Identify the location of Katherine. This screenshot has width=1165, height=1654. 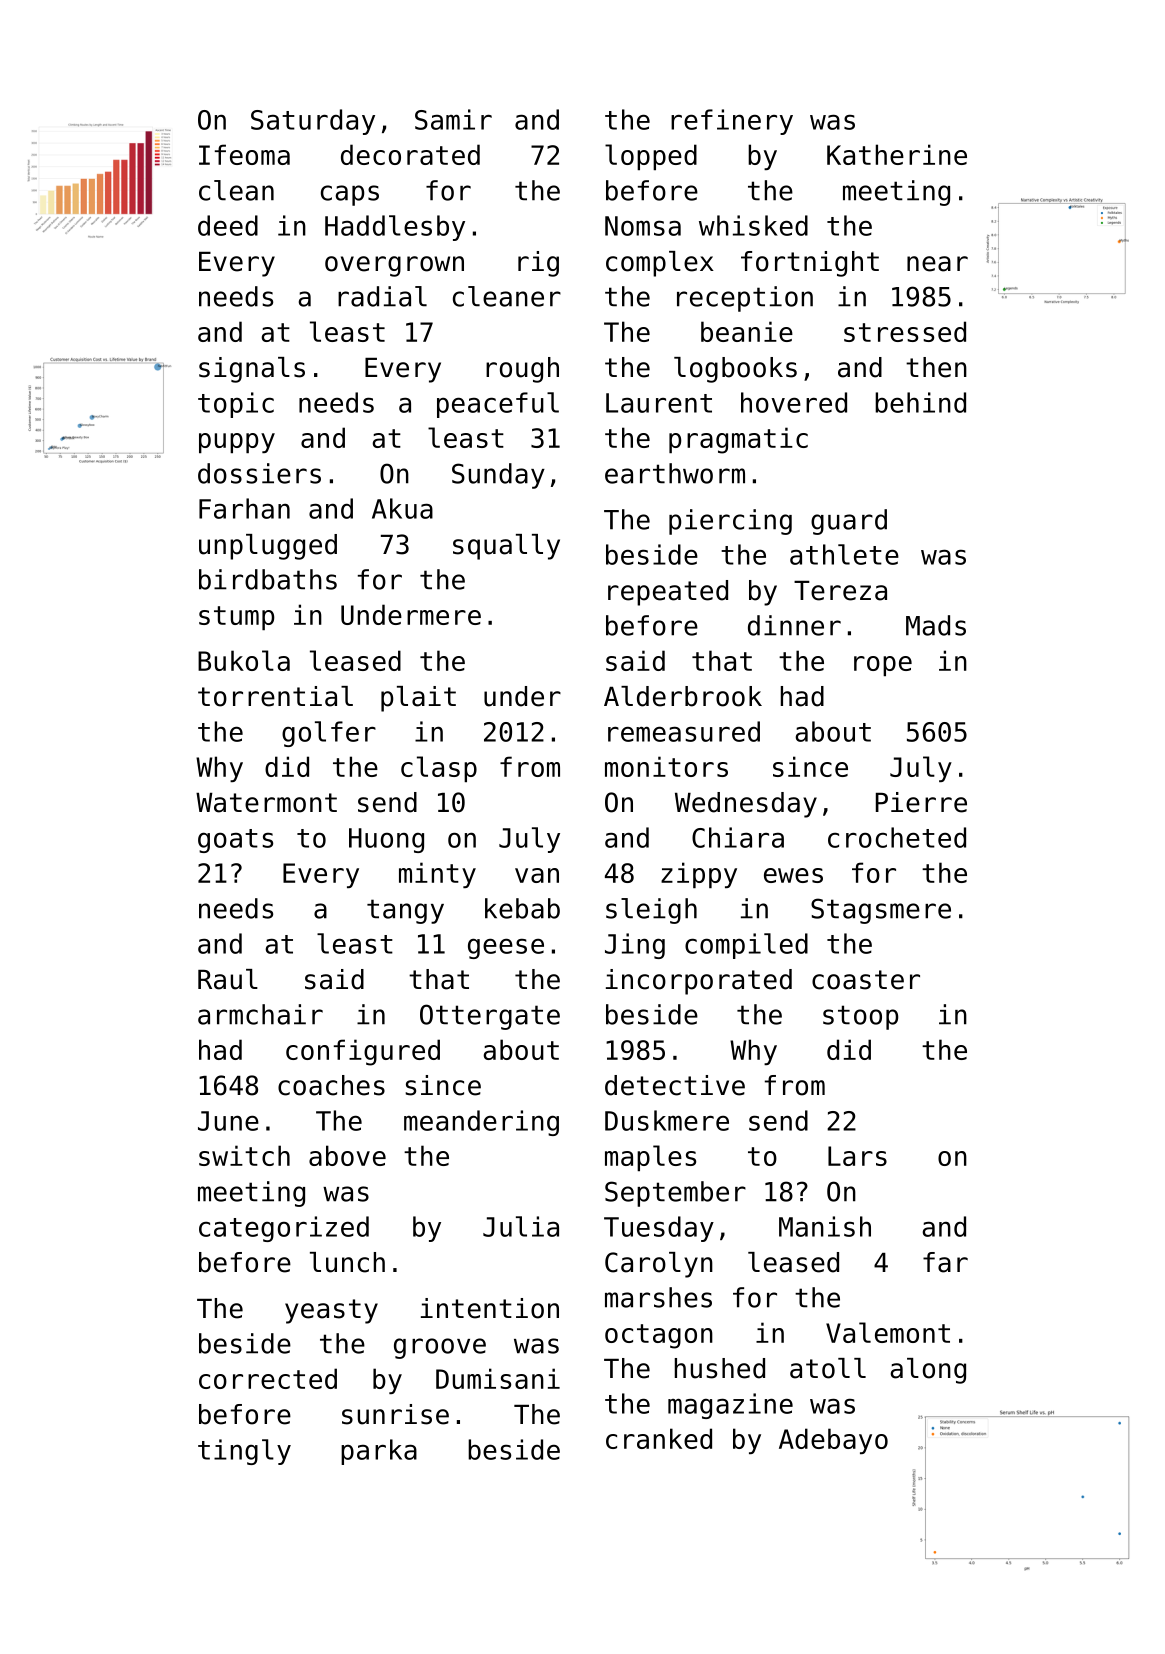
(897, 154).
